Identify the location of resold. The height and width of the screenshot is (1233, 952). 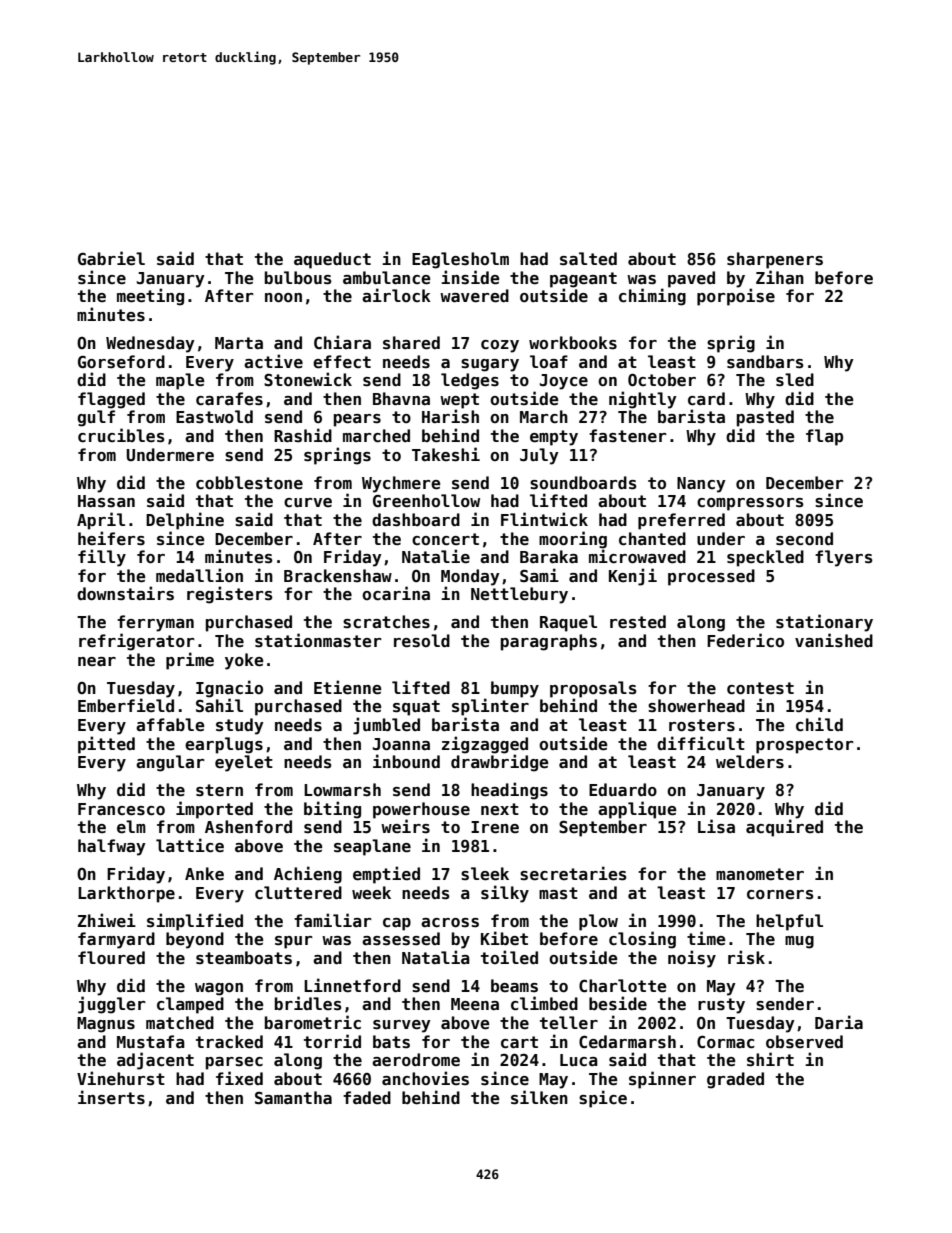
(422, 641).
